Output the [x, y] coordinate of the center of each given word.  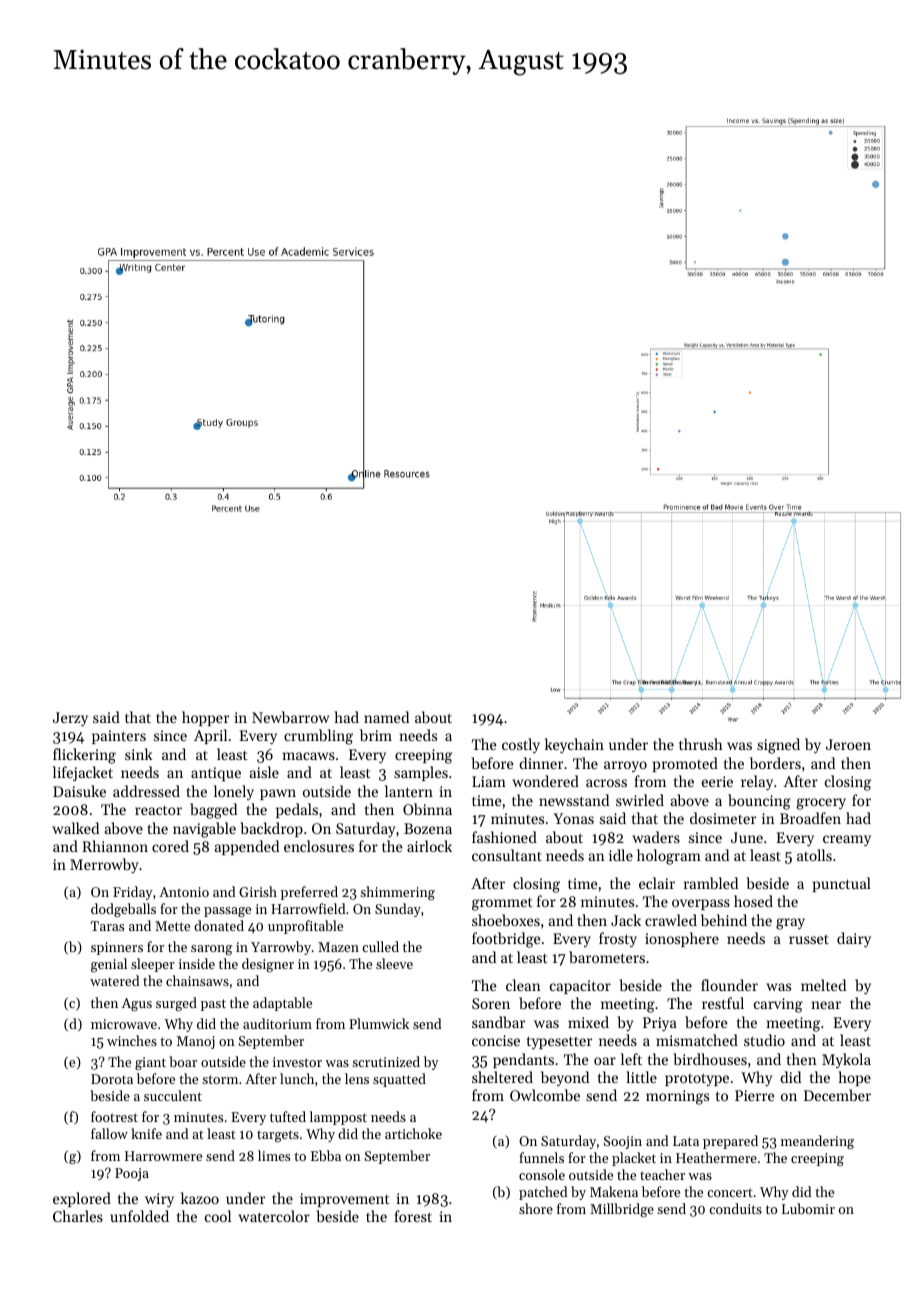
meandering [817, 1142]
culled [380, 946]
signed [778, 746]
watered [114, 980]
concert [730, 1192]
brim [376, 735]
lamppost [338, 1118]
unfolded [139, 1216]
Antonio [184, 892]
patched [543, 1193]
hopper [205, 718]
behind [724, 920]
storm [220, 1079]
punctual [842, 884]
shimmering [397, 893]
